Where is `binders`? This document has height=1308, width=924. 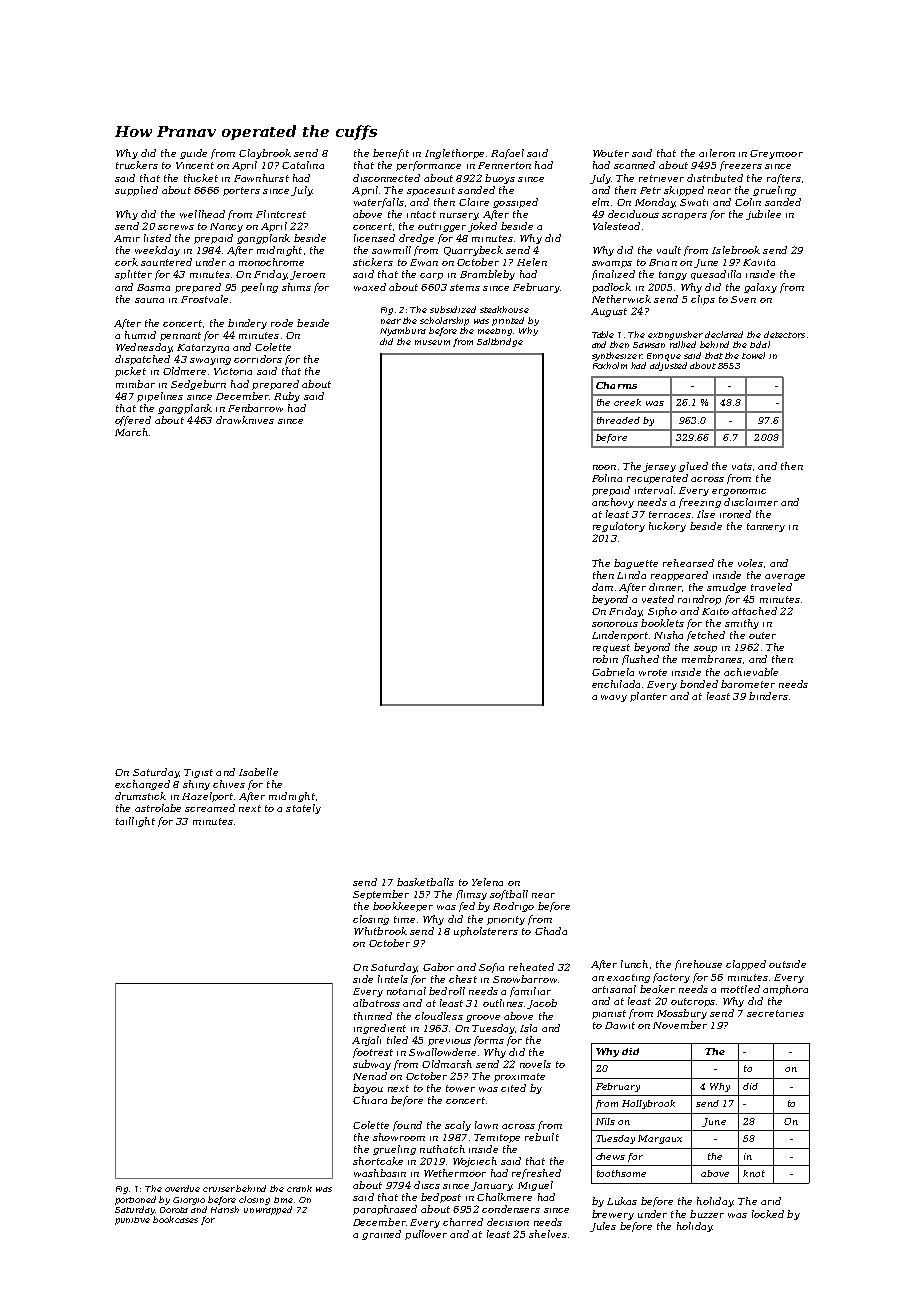 binders is located at coordinates (768, 696).
